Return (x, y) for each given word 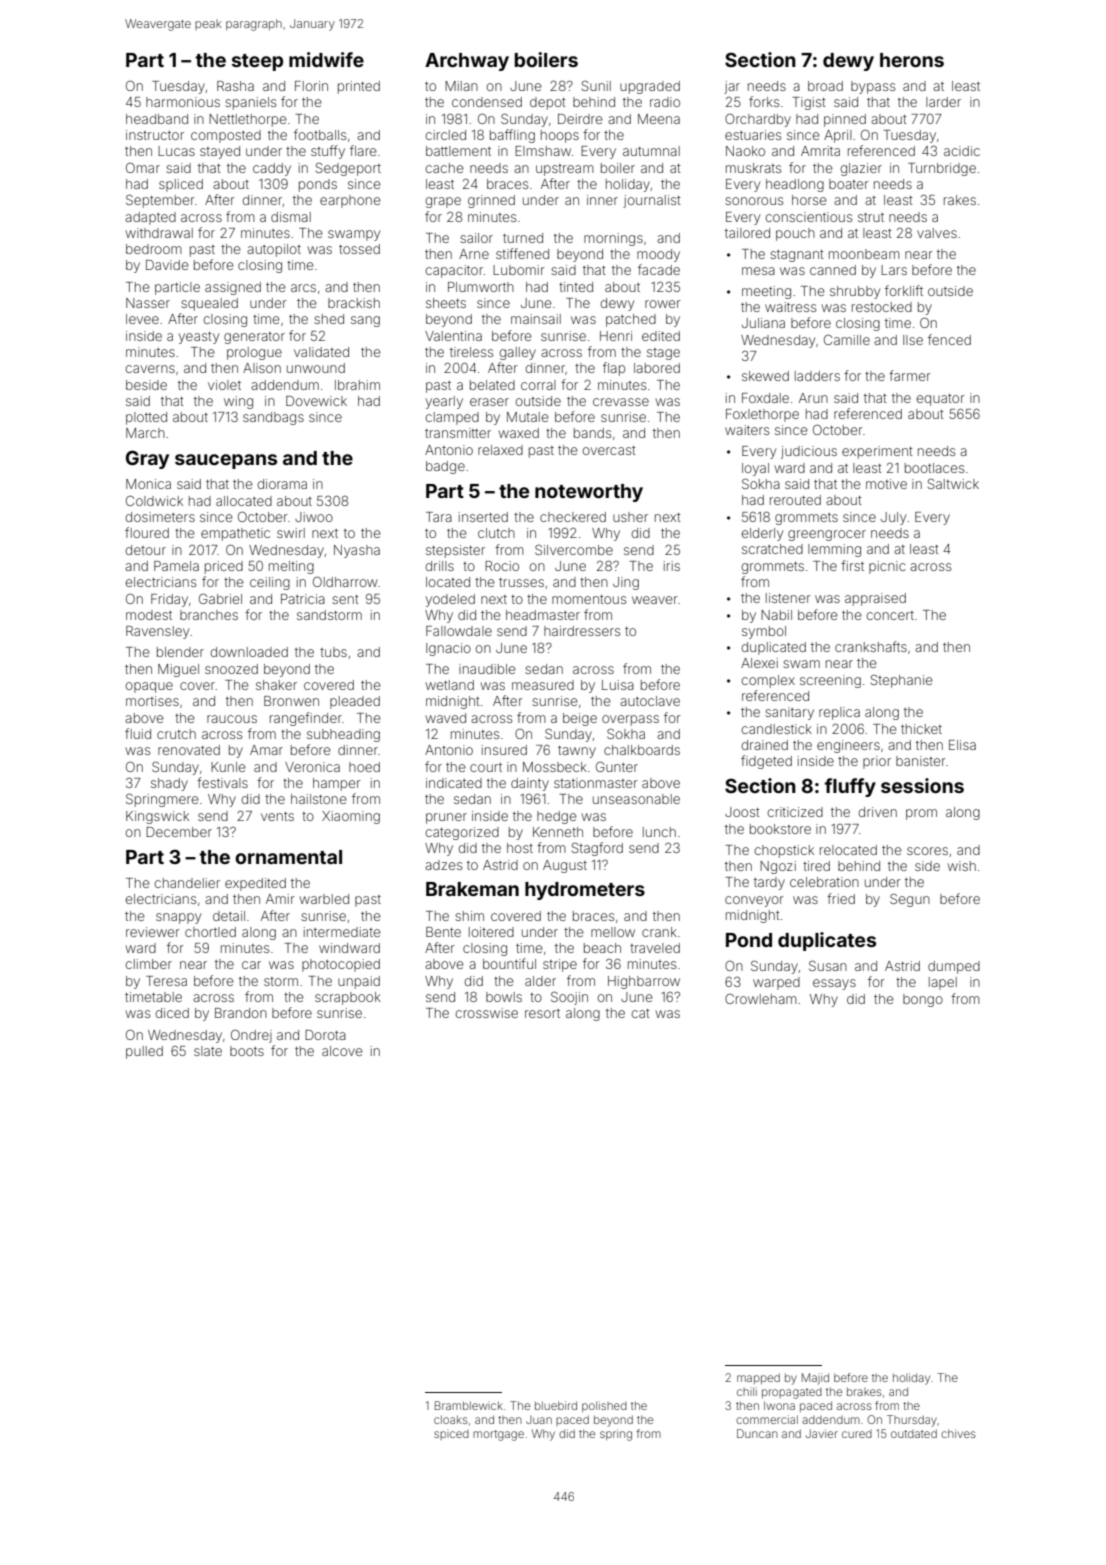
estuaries (753, 135)
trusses (521, 582)
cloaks (451, 1419)
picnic (887, 567)
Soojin (569, 998)
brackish (354, 303)
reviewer (153, 932)
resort (542, 1013)
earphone (350, 201)
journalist (652, 201)
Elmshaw (543, 151)
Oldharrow (345, 581)
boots (247, 1051)
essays (834, 984)
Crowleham (761, 999)
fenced (949, 339)
